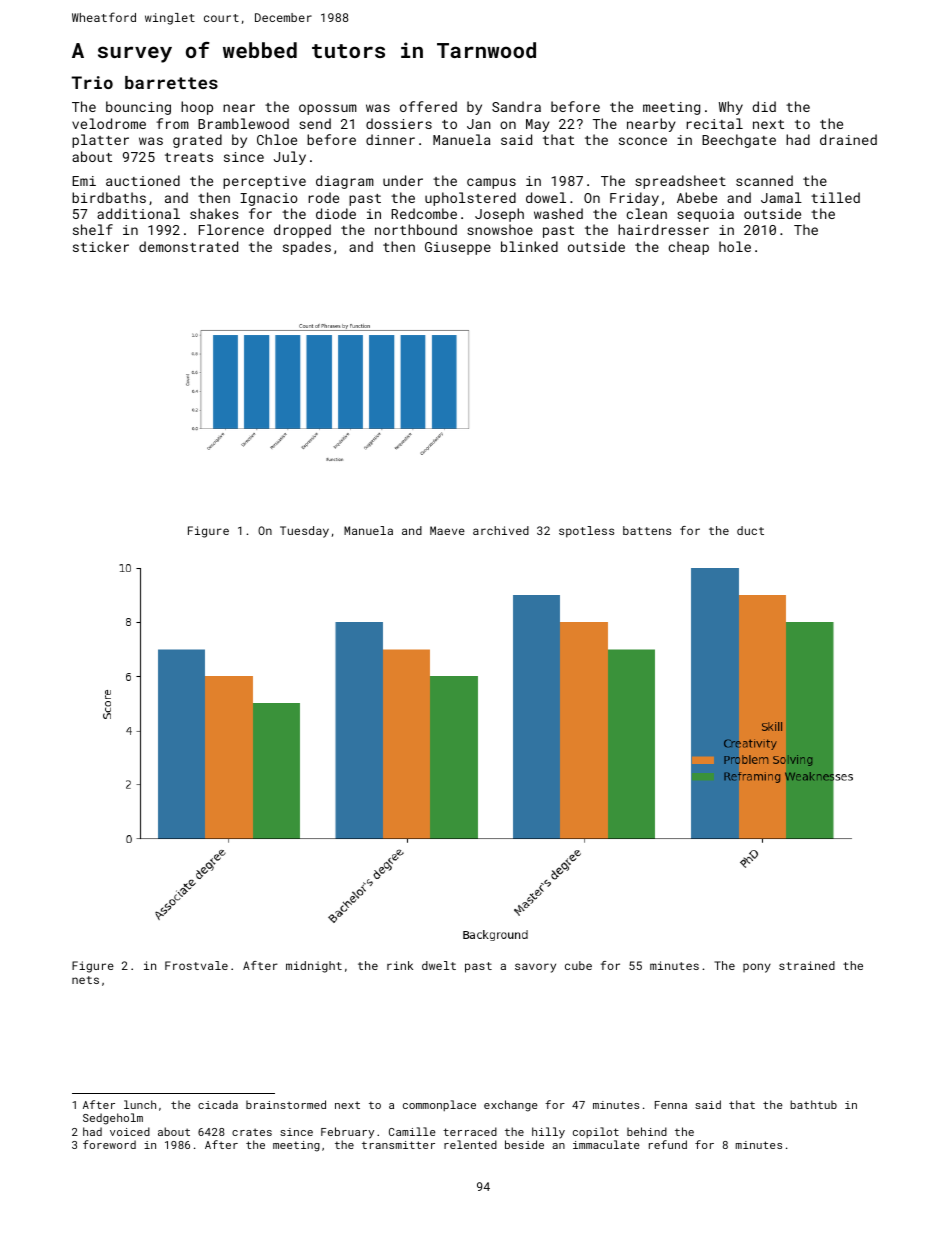 The width and height of the page is (952, 1233). I want to click on commonplace, so click(439, 1105).
